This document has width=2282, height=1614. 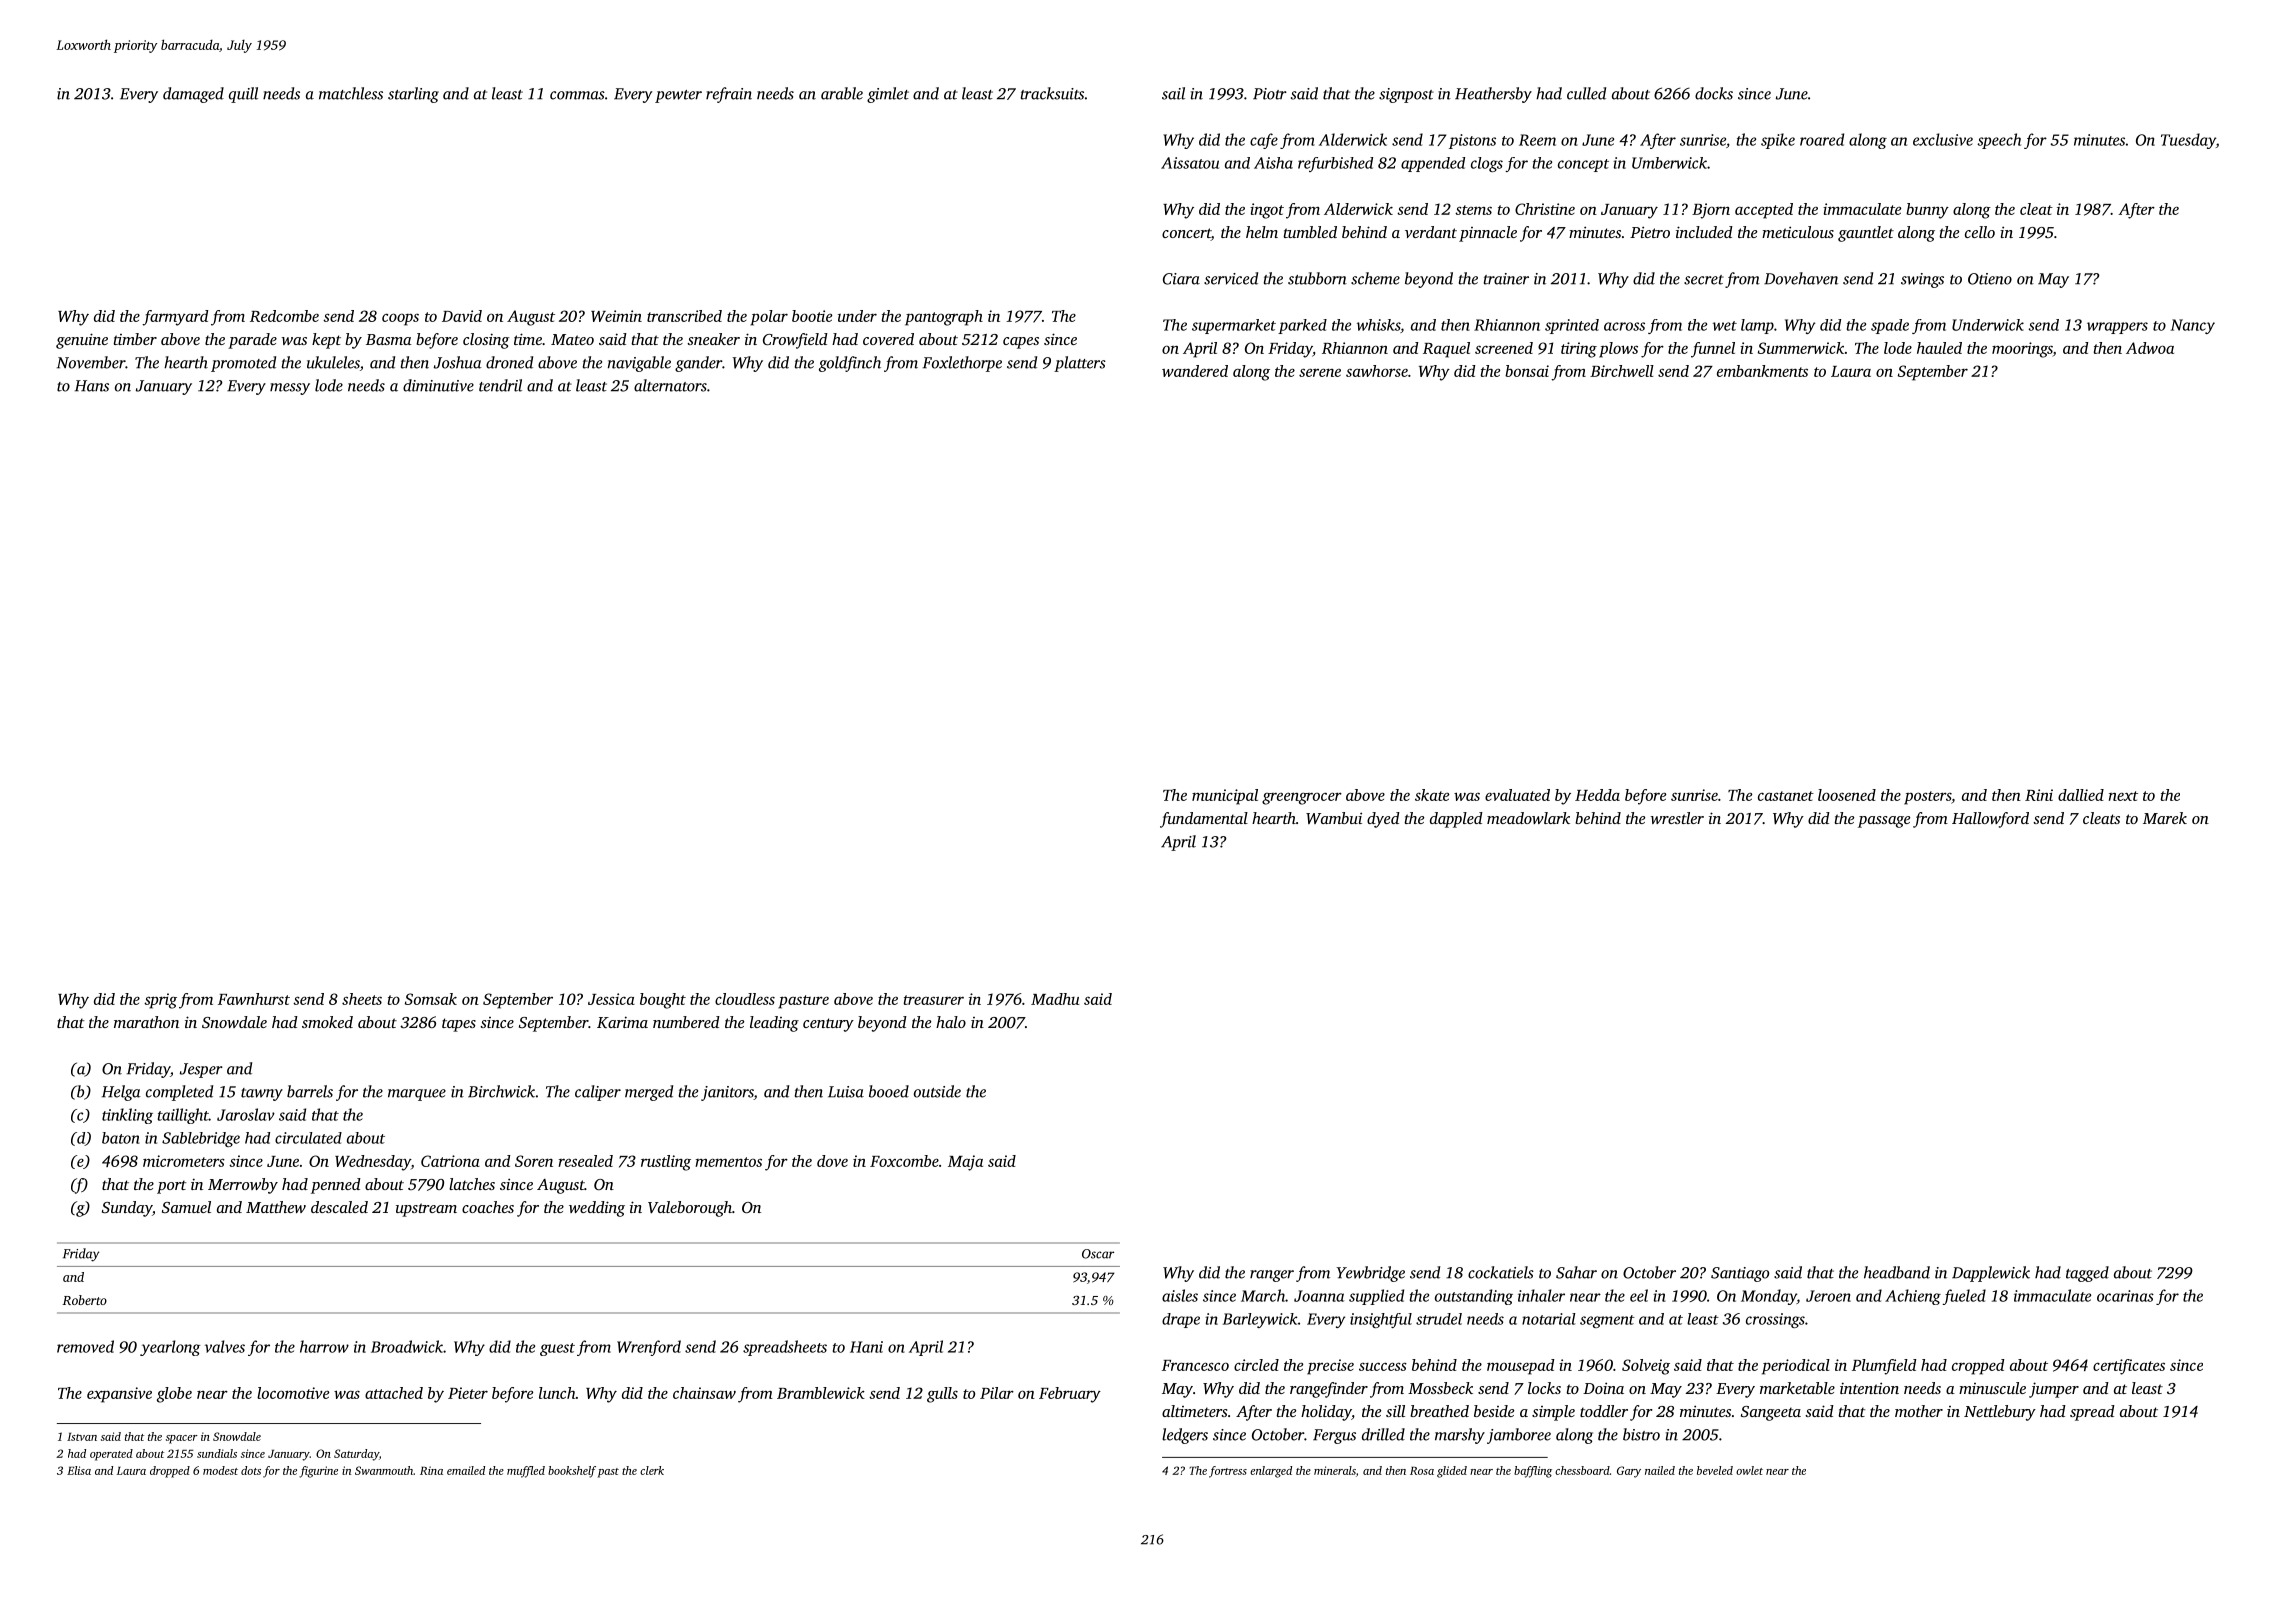 What do you see at coordinates (351, 93) in the document?
I see `matchless` at bounding box center [351, 93].
